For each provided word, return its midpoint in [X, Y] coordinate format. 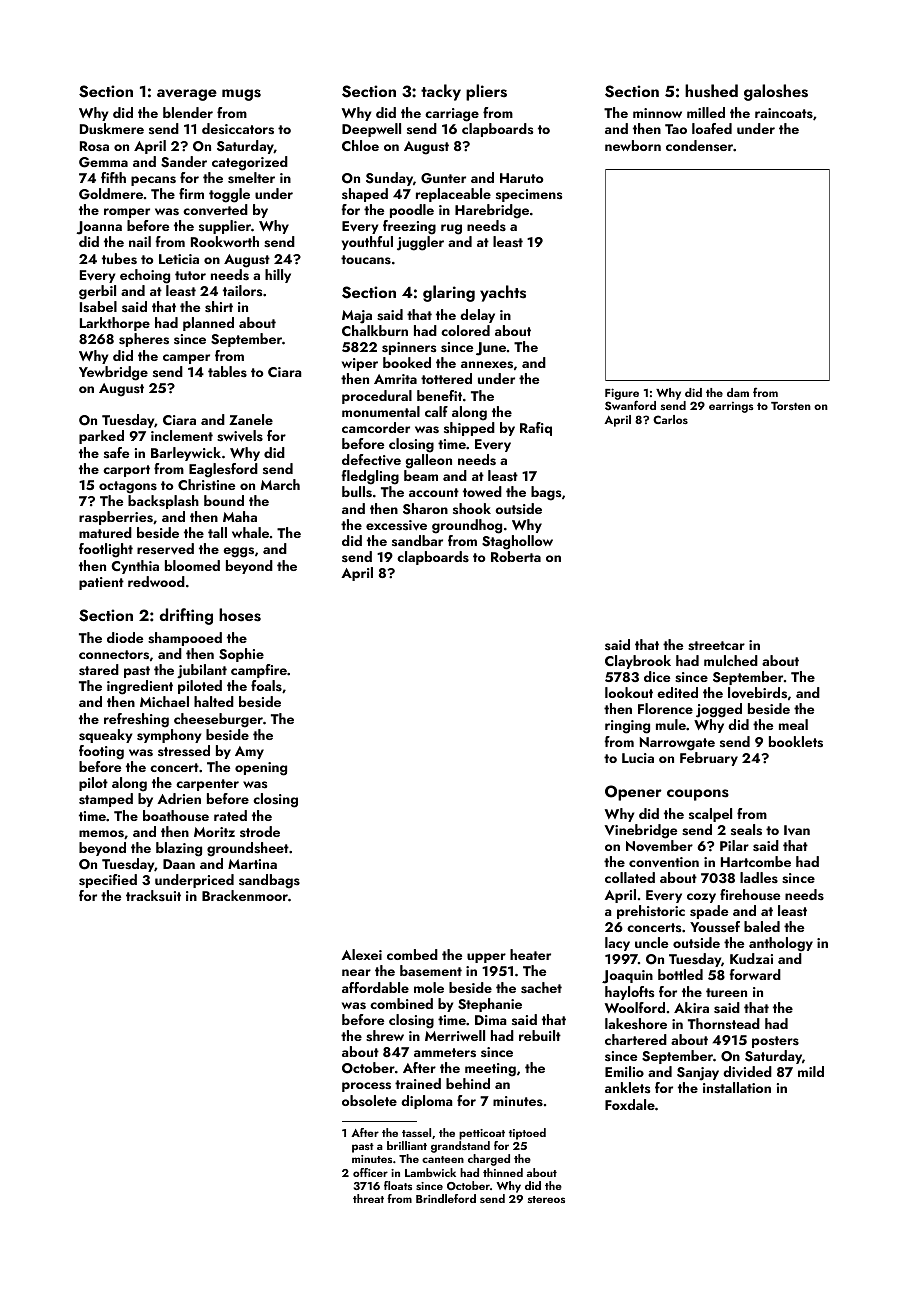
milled [706, 112]
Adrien [179, 798]
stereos [546, 1199]
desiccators [238, 129]
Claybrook [638, 662]
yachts [503, 293]
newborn [633, 145]
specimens [529, 195]
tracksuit [153, 895]
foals [266, 685]
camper [186, 359]
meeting [490, 1070]
